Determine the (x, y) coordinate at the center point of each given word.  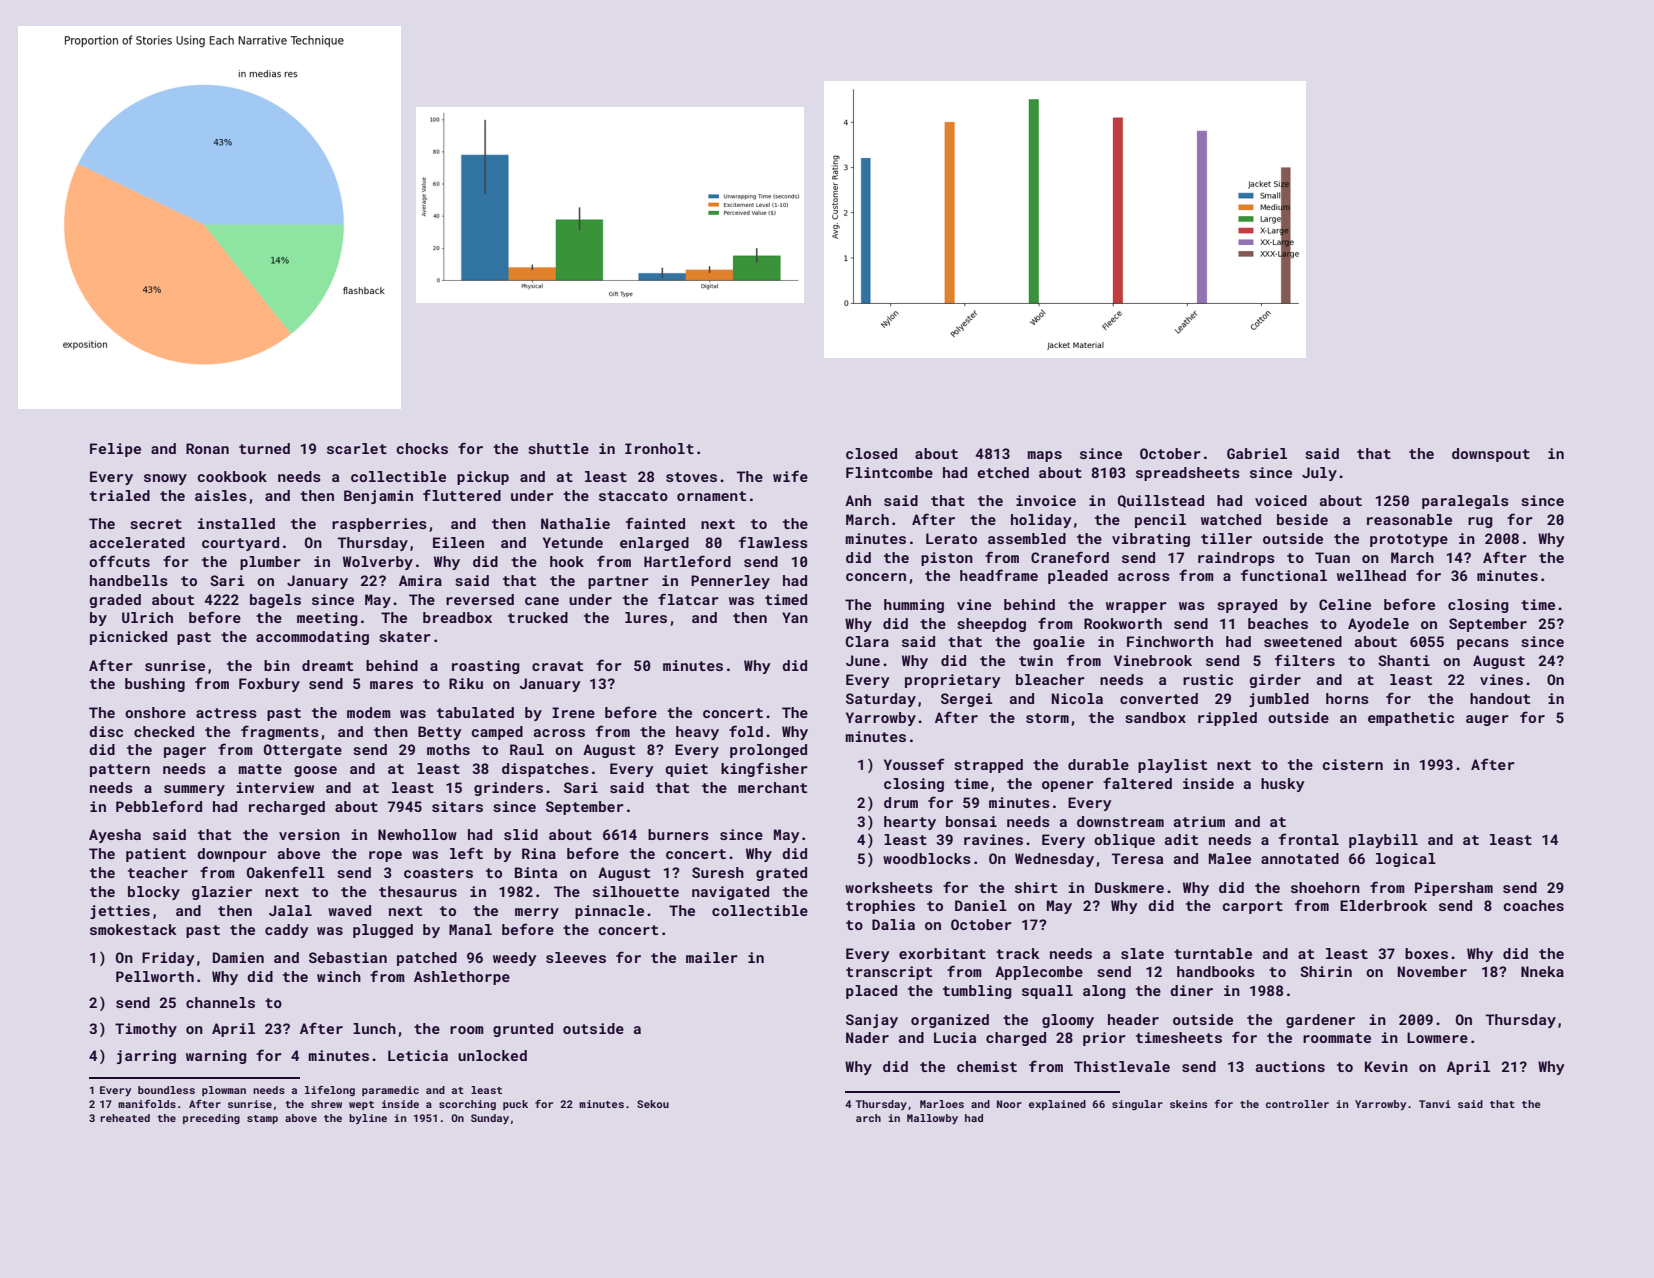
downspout (1491, 455)
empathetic (1411, 719)
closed (871, 453)
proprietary (952, 681)
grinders (508, 789)
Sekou (653, 1104)
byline (368, 1119)
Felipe (115, 450)
